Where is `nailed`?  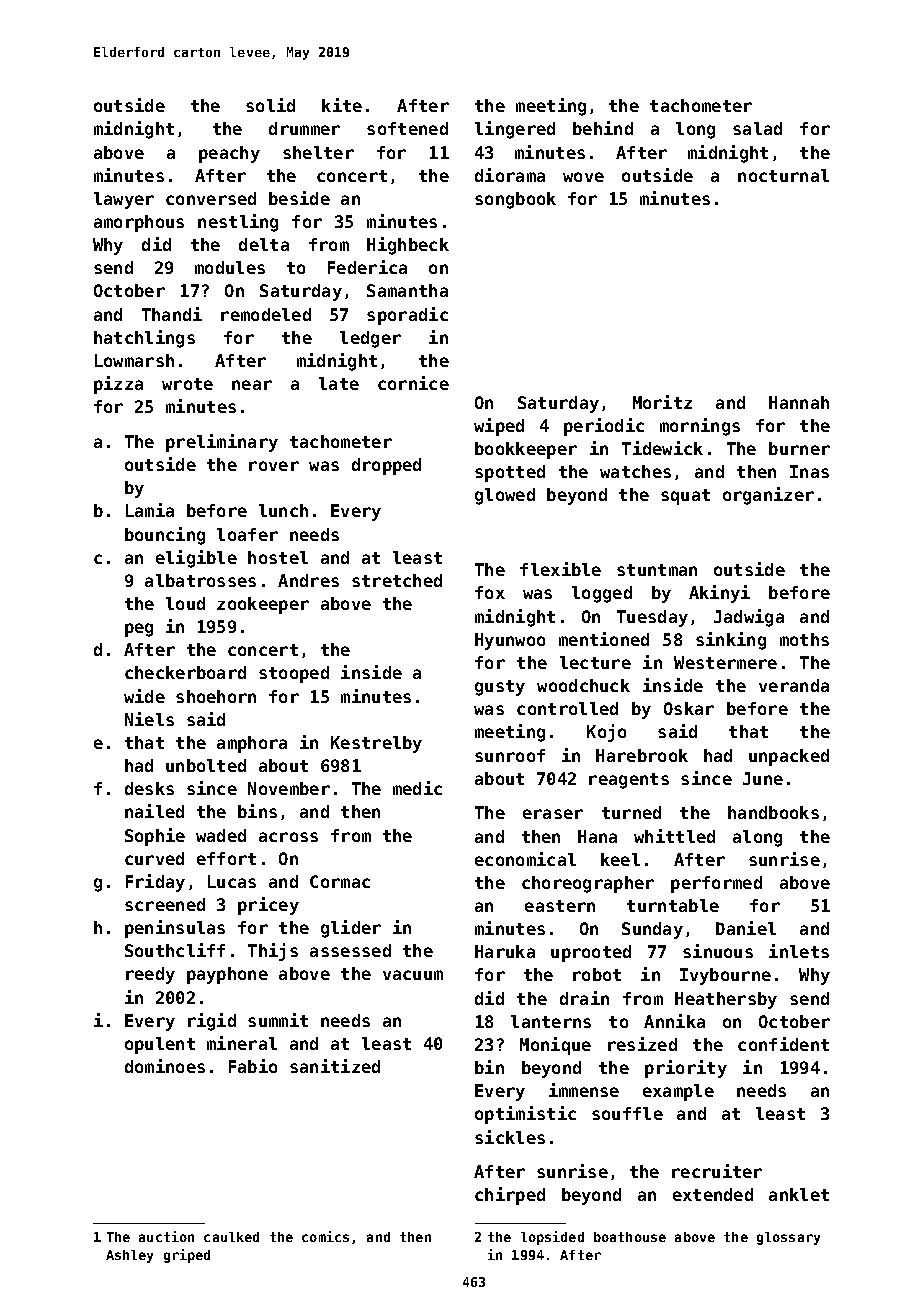 nailed is located at coordinates (154, 811).
